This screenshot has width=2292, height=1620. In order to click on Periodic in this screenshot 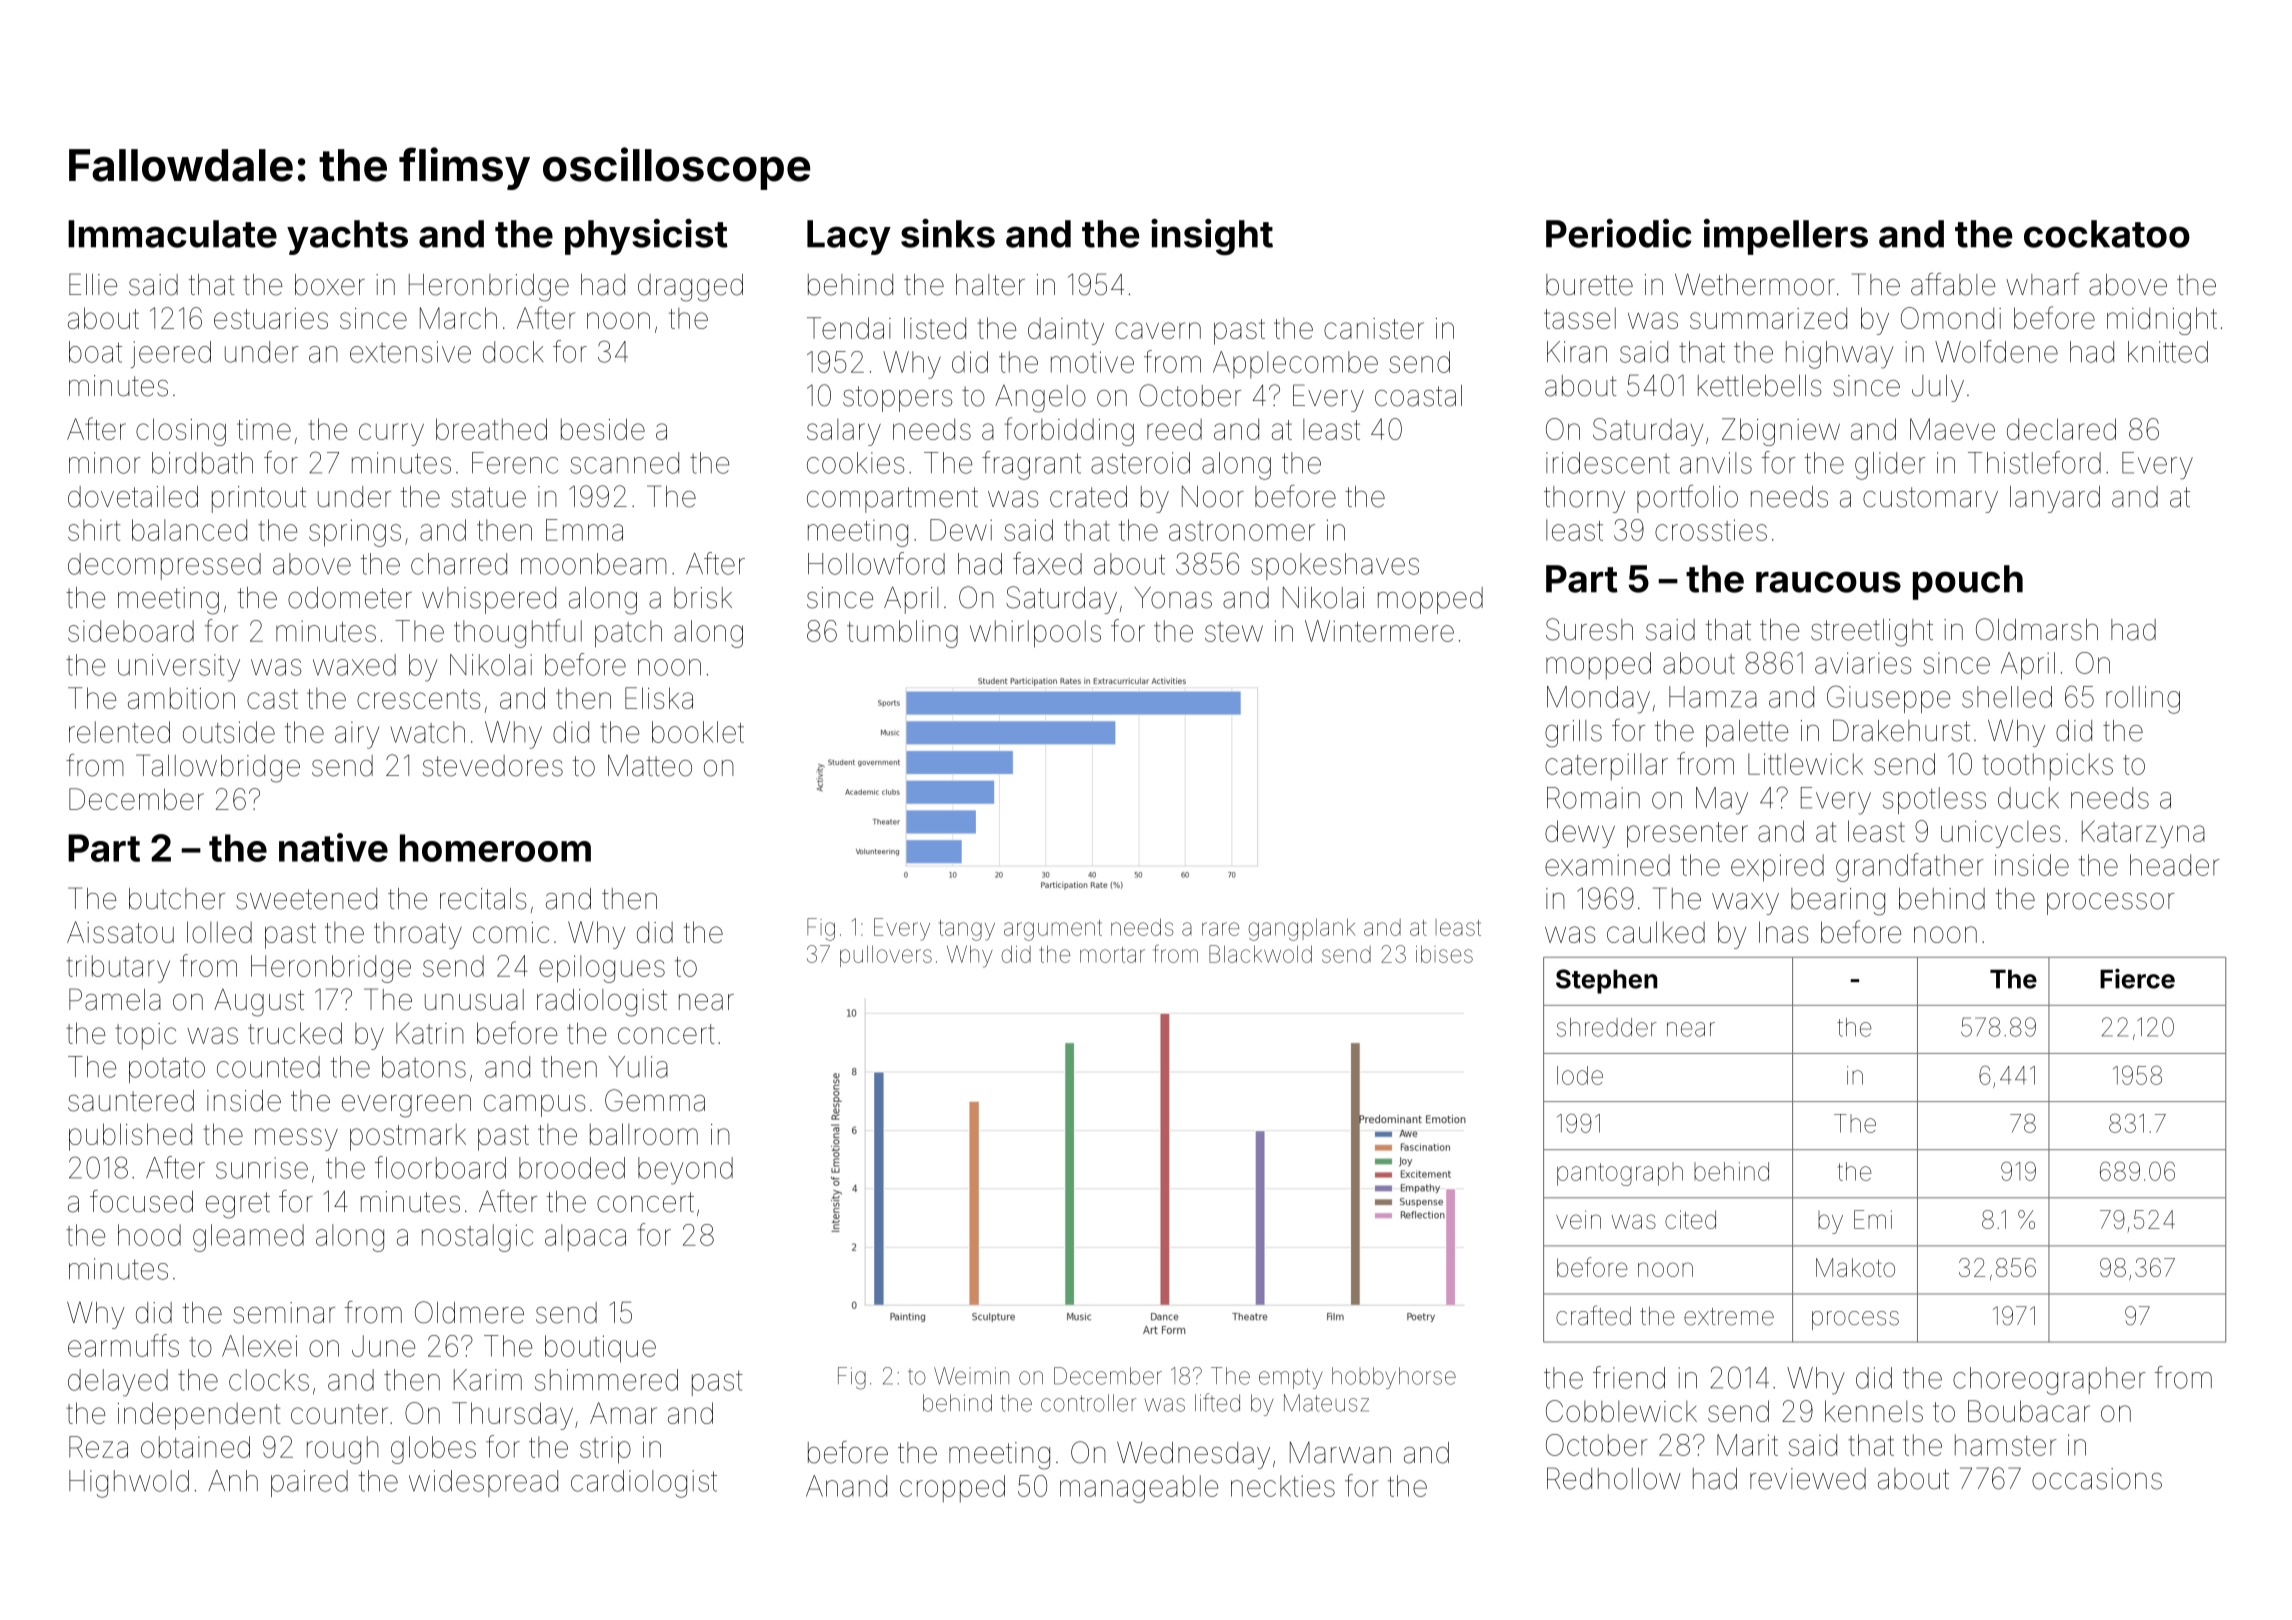, I will do `click(1619, 233)`.
